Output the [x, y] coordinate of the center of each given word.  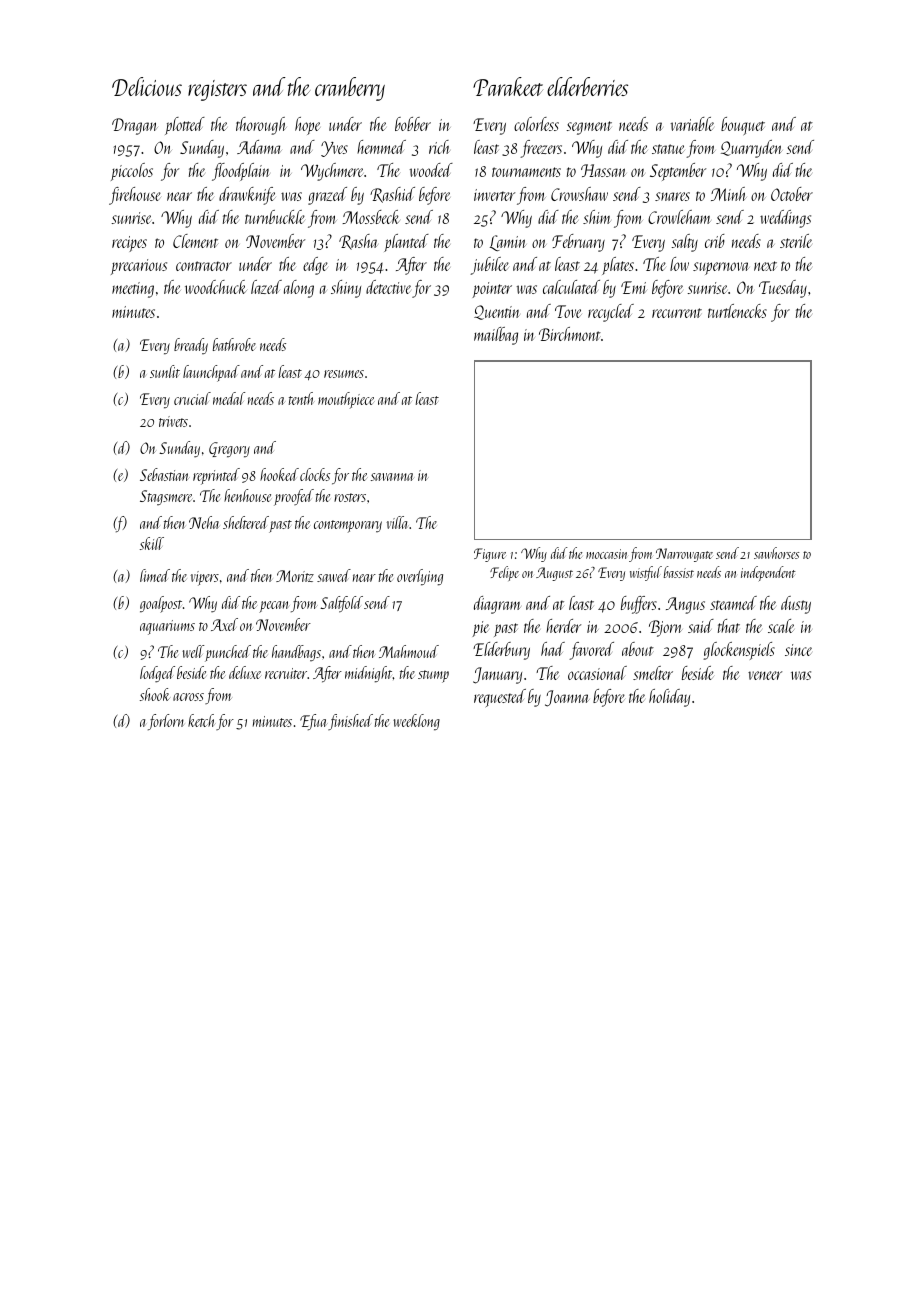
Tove [568, 311]
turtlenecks [737, 311]
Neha [204, 522]
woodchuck [216, 287]
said [701, 626]
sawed [334, 575]
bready [191, 346]
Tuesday [783, 289]
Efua [314, 722]
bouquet [743, 126]
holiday [669, 698]
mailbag [496, 336]
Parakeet [508, 86]
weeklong [416, 722]
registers [217, 90]
